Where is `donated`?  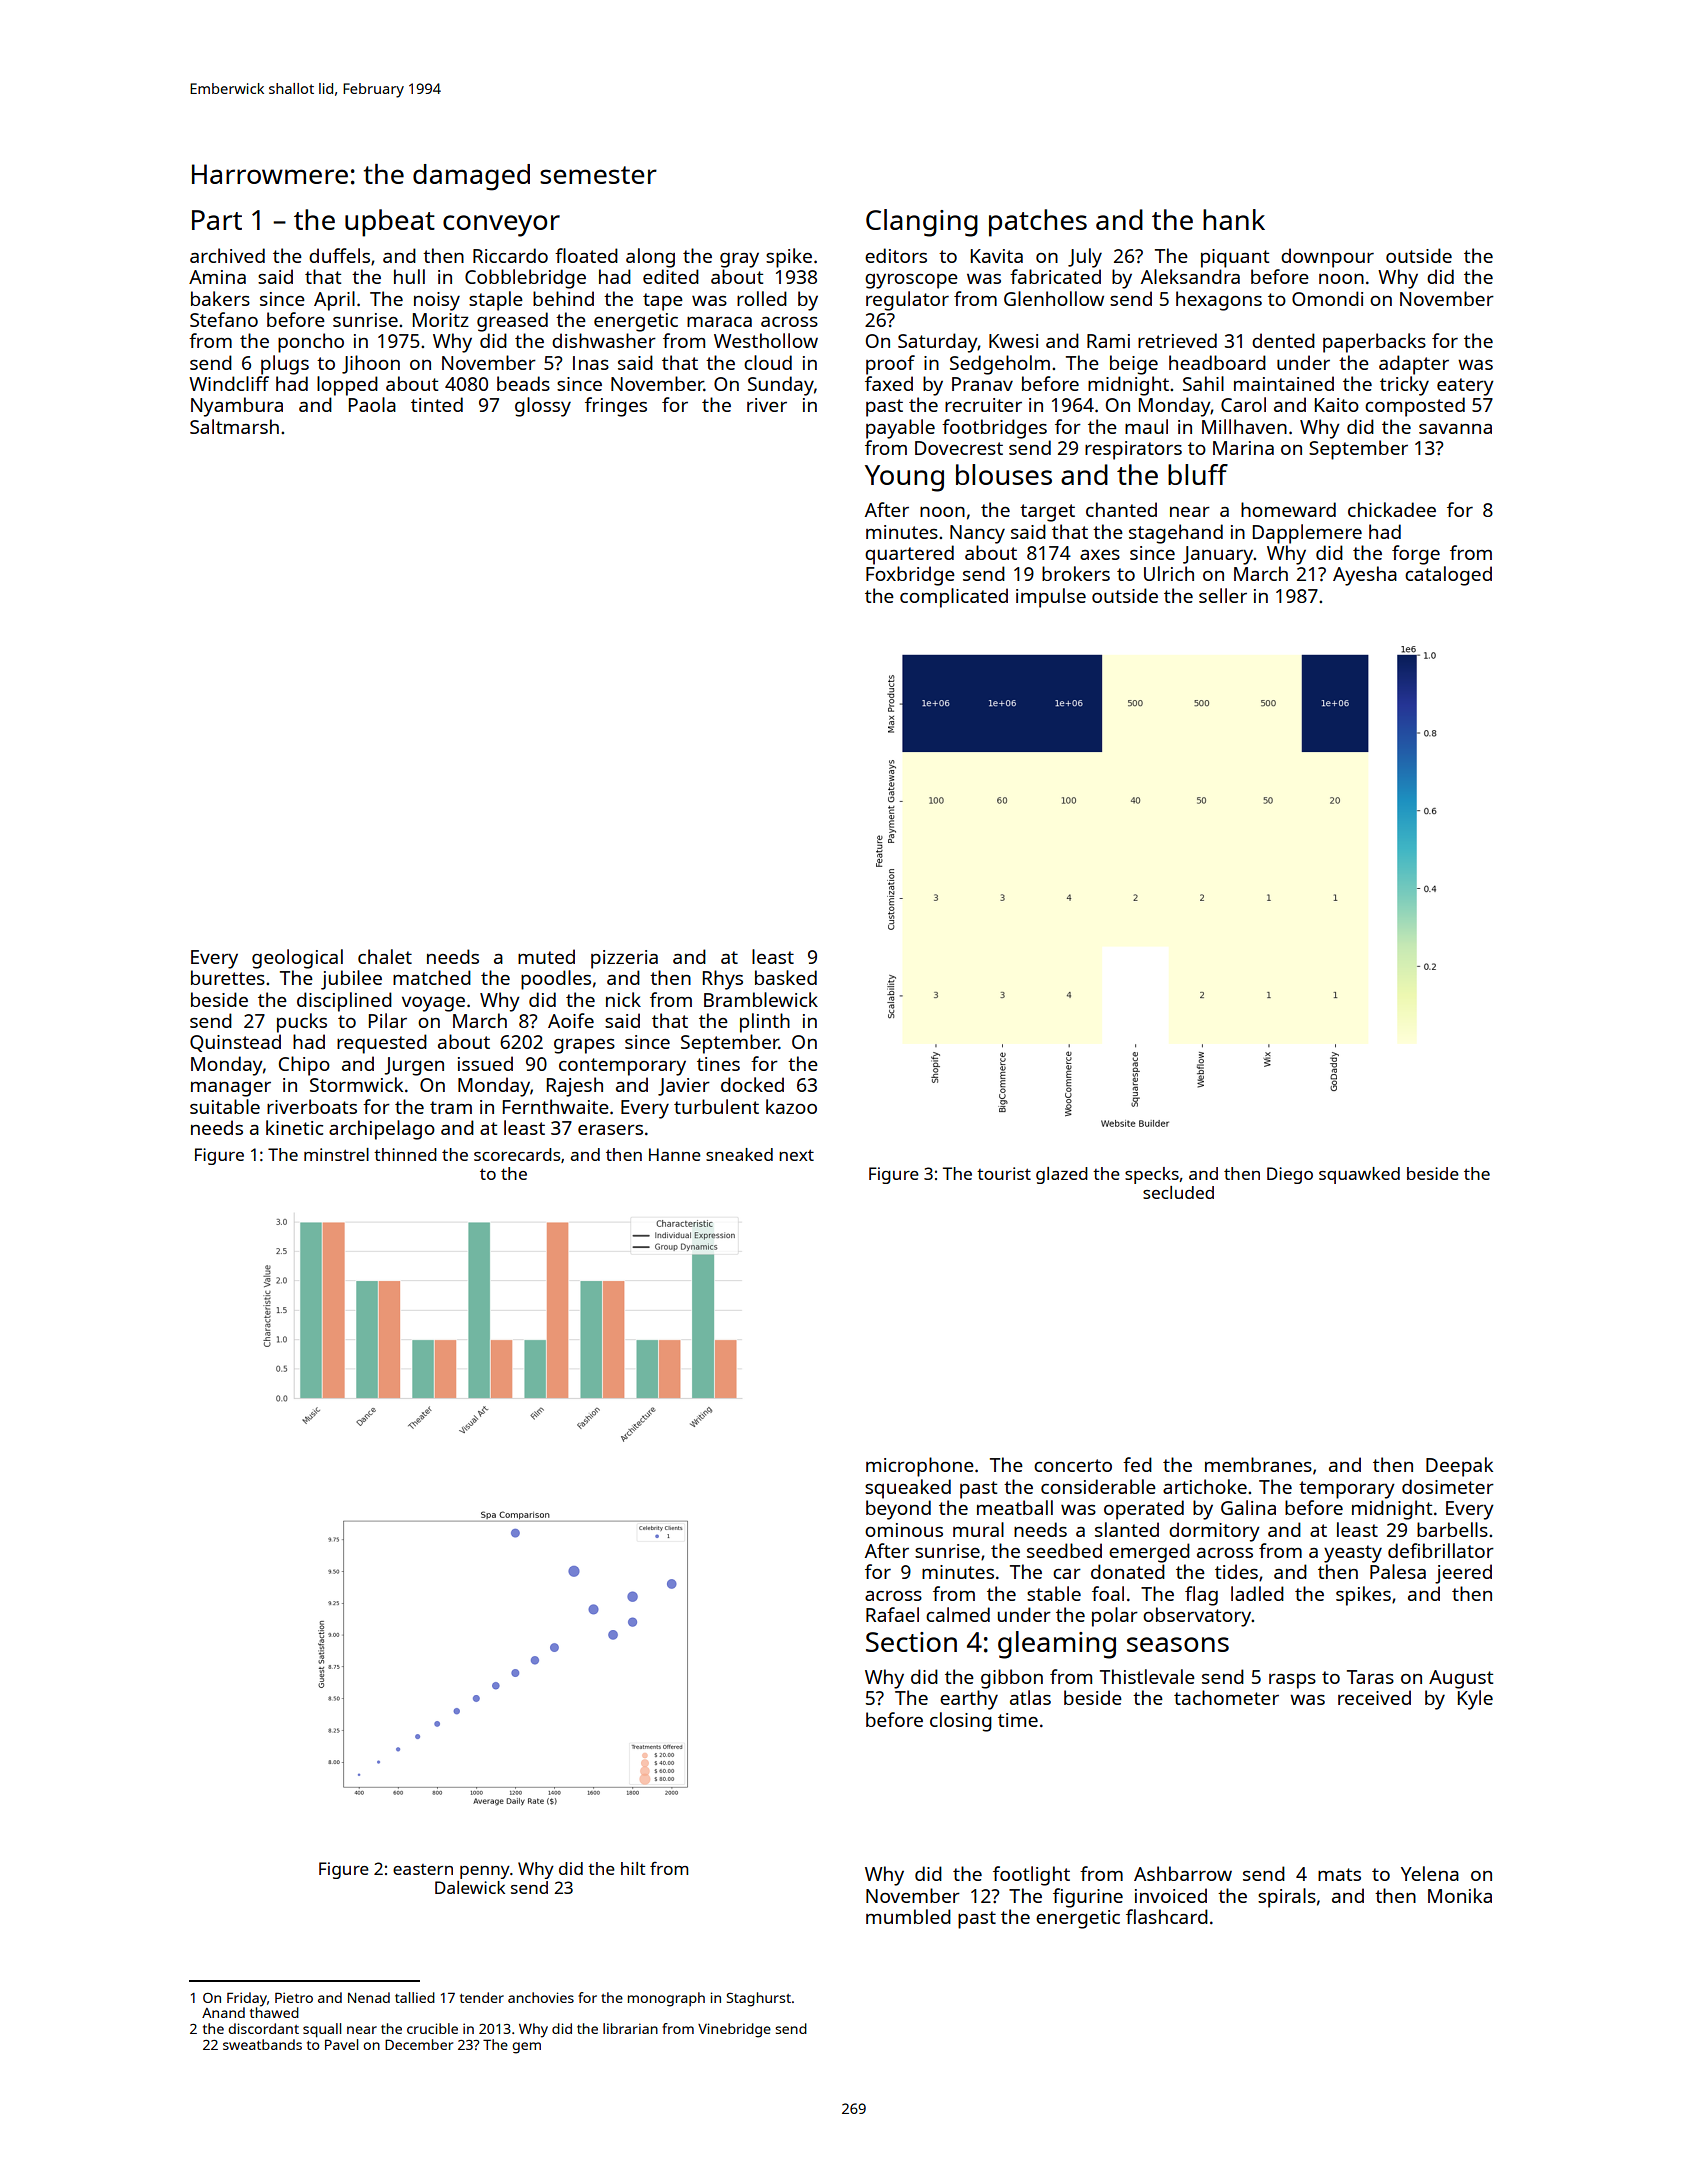 donated is located at coordinates (1128, 1571).
